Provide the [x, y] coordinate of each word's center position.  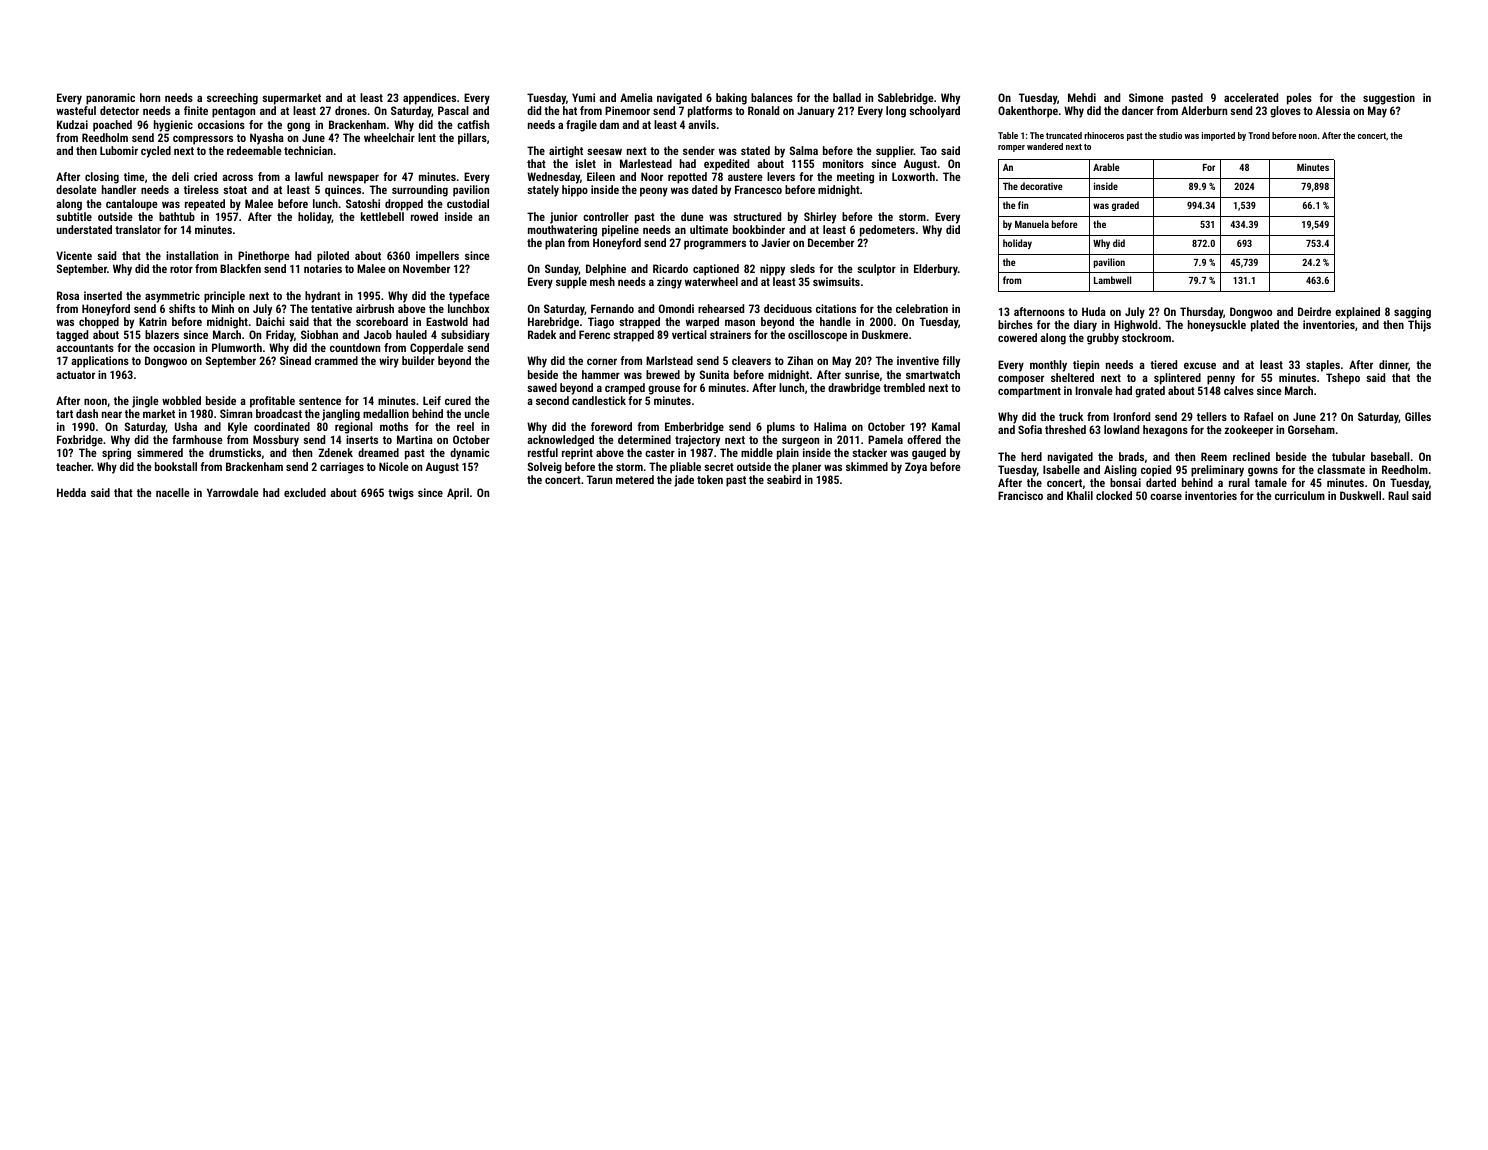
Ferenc [594, 334]
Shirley [820, 218]
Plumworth [237, 347]
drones [351, 110]
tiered [1163, 364]
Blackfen [240, 268]
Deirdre [1314, 311]
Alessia [1333, 110]
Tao [928, 150]
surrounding [420, 191]
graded [1125, 206]
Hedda [71, 492]
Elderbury [936, 270]
